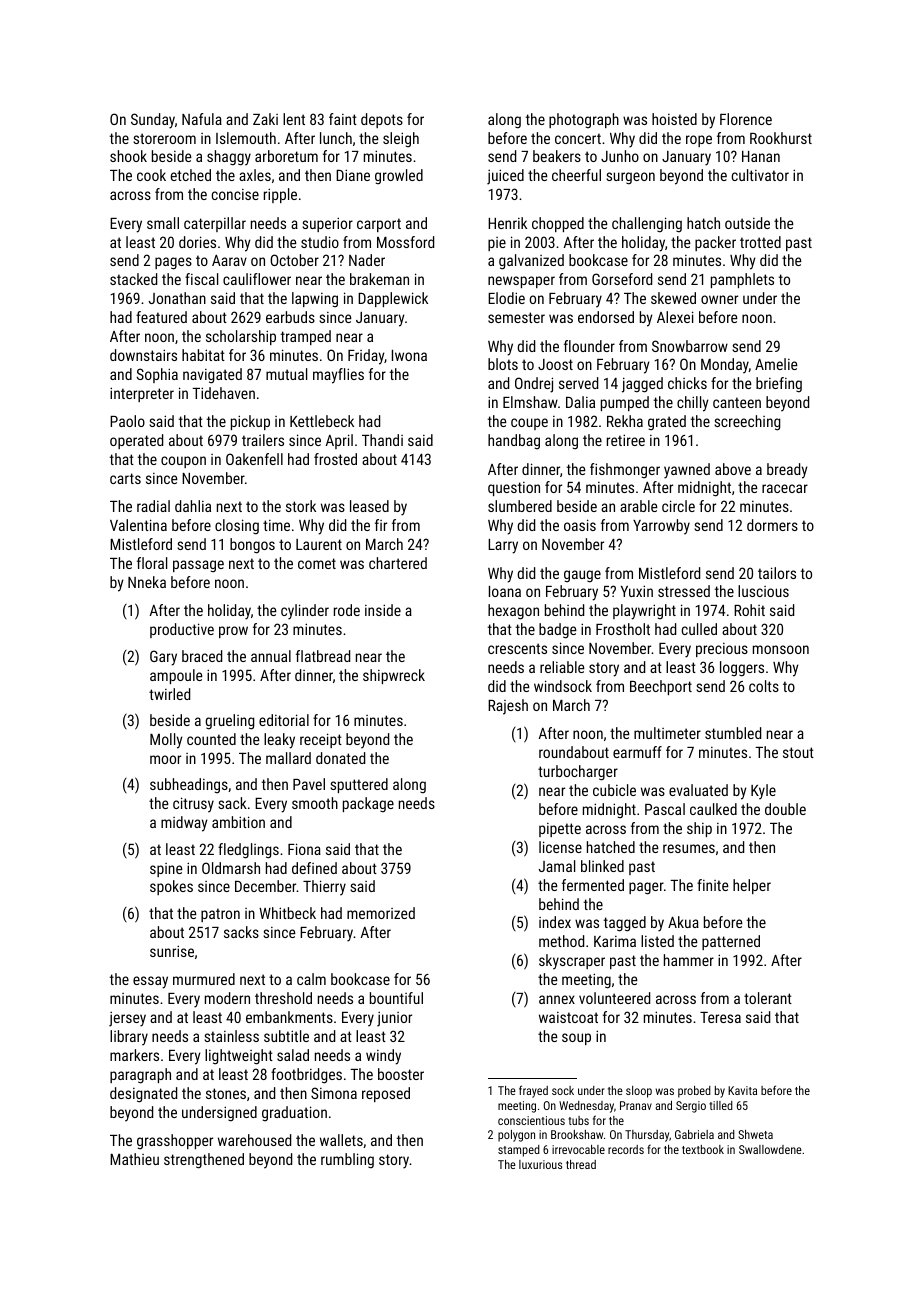 The width and height of the document is (924, 1314). What do you see at coordinates (646, 888) in the document?
I see `pager` at bounding box center [646, 888].
